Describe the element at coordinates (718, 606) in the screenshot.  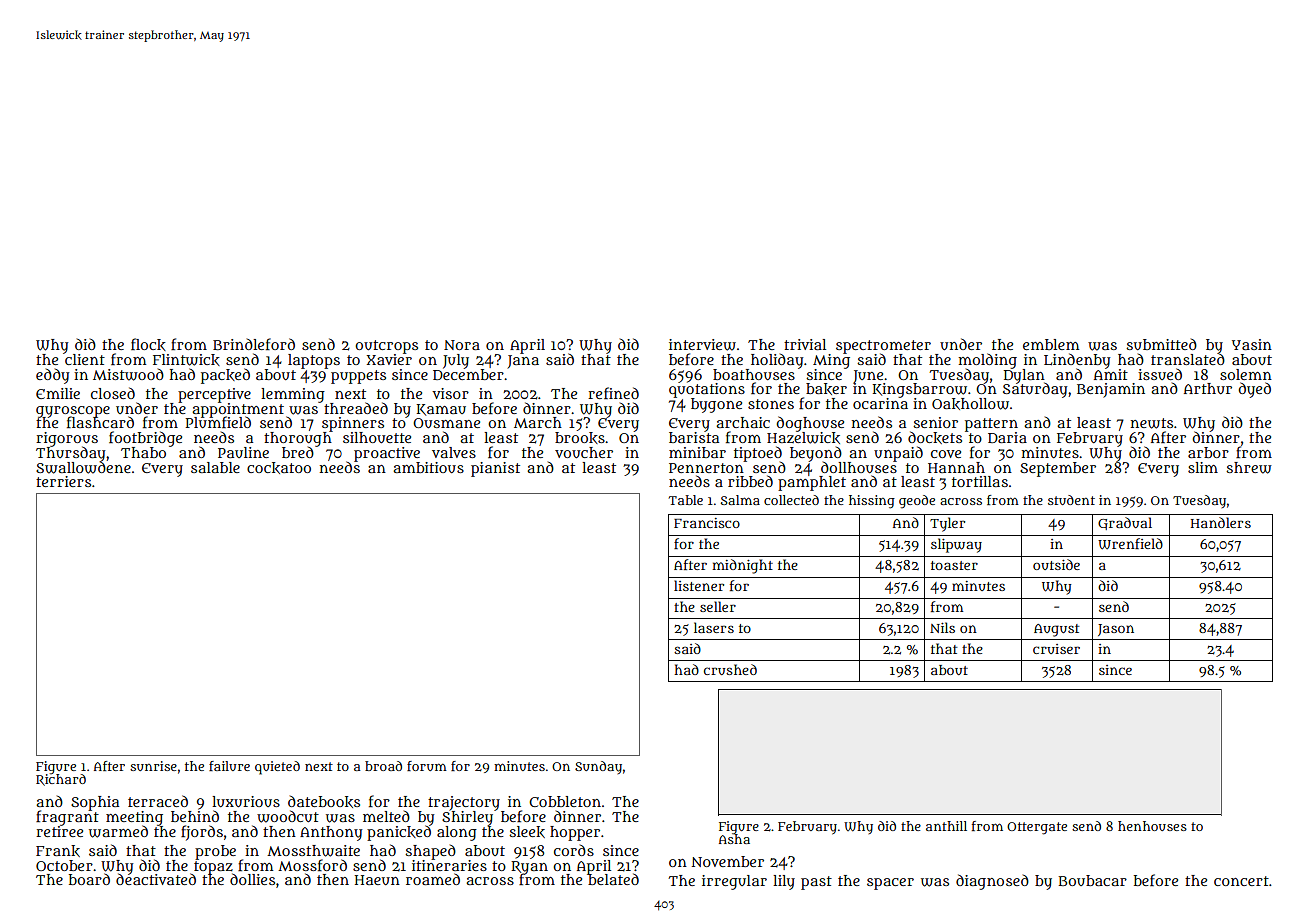
I see `seller` at that location.
